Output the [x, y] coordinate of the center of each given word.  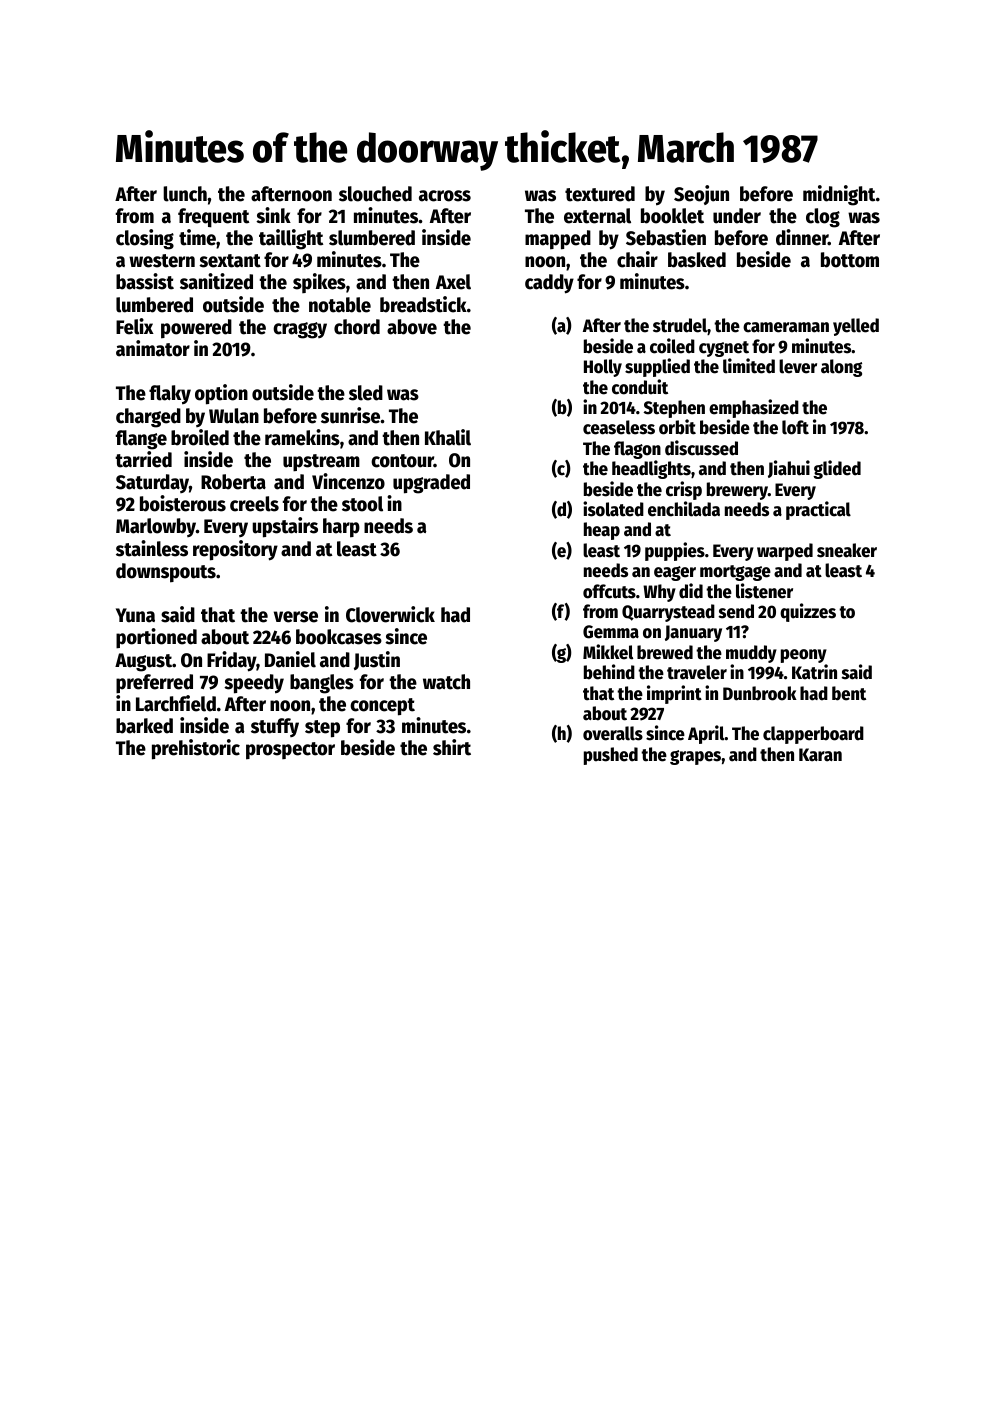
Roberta [233, 482]
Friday [231, 661]
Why [659, 593]
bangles [322, 684]
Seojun [701, 195]
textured [600, 194]
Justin [377, 660]
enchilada [684, 509]
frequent [213, 218]
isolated [613, 509]
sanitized [216, 281]
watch [446, 682]
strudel [680, 325]
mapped [558, 240]
